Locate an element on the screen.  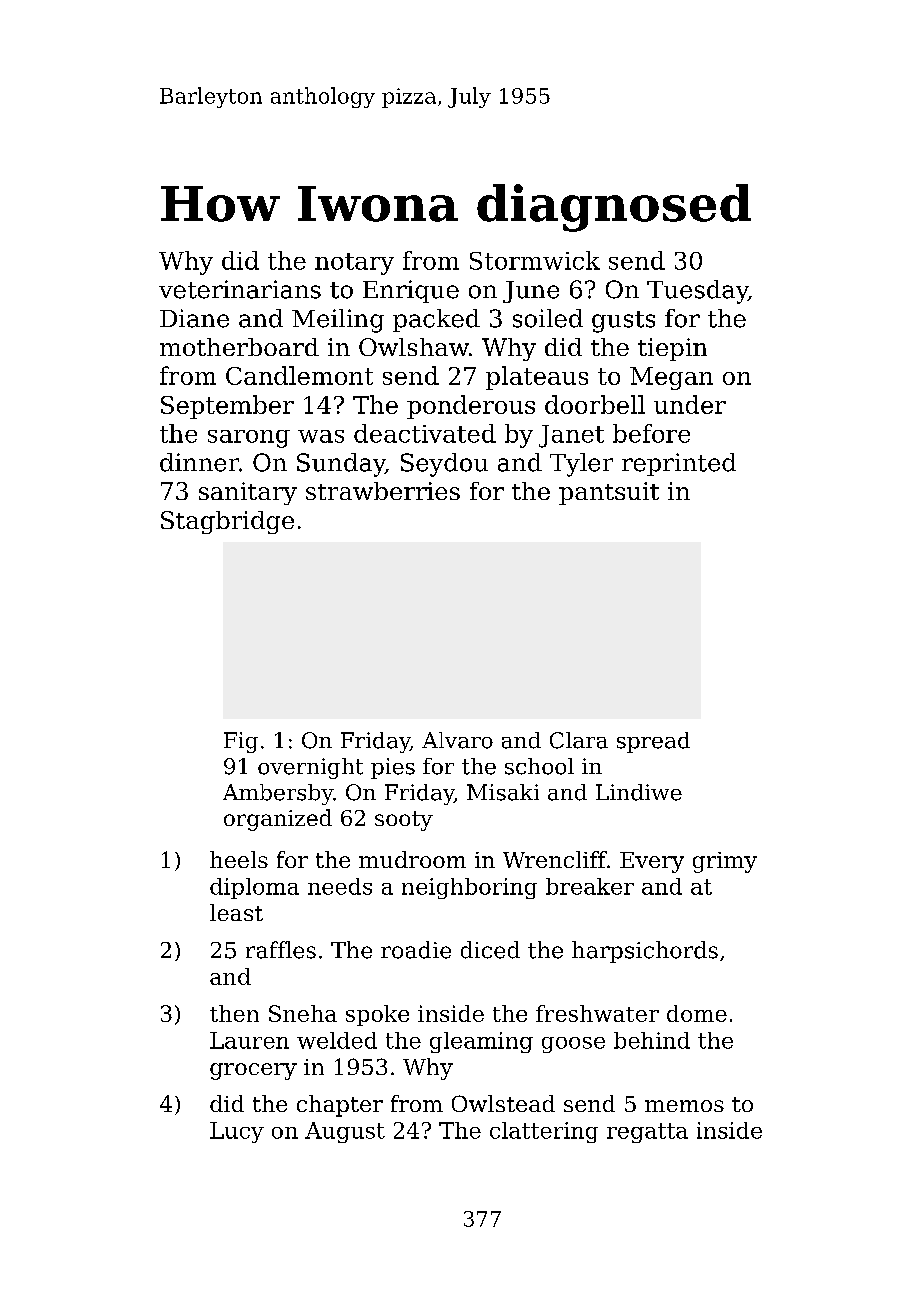
neighboring is located at coordinates (469, 888).
